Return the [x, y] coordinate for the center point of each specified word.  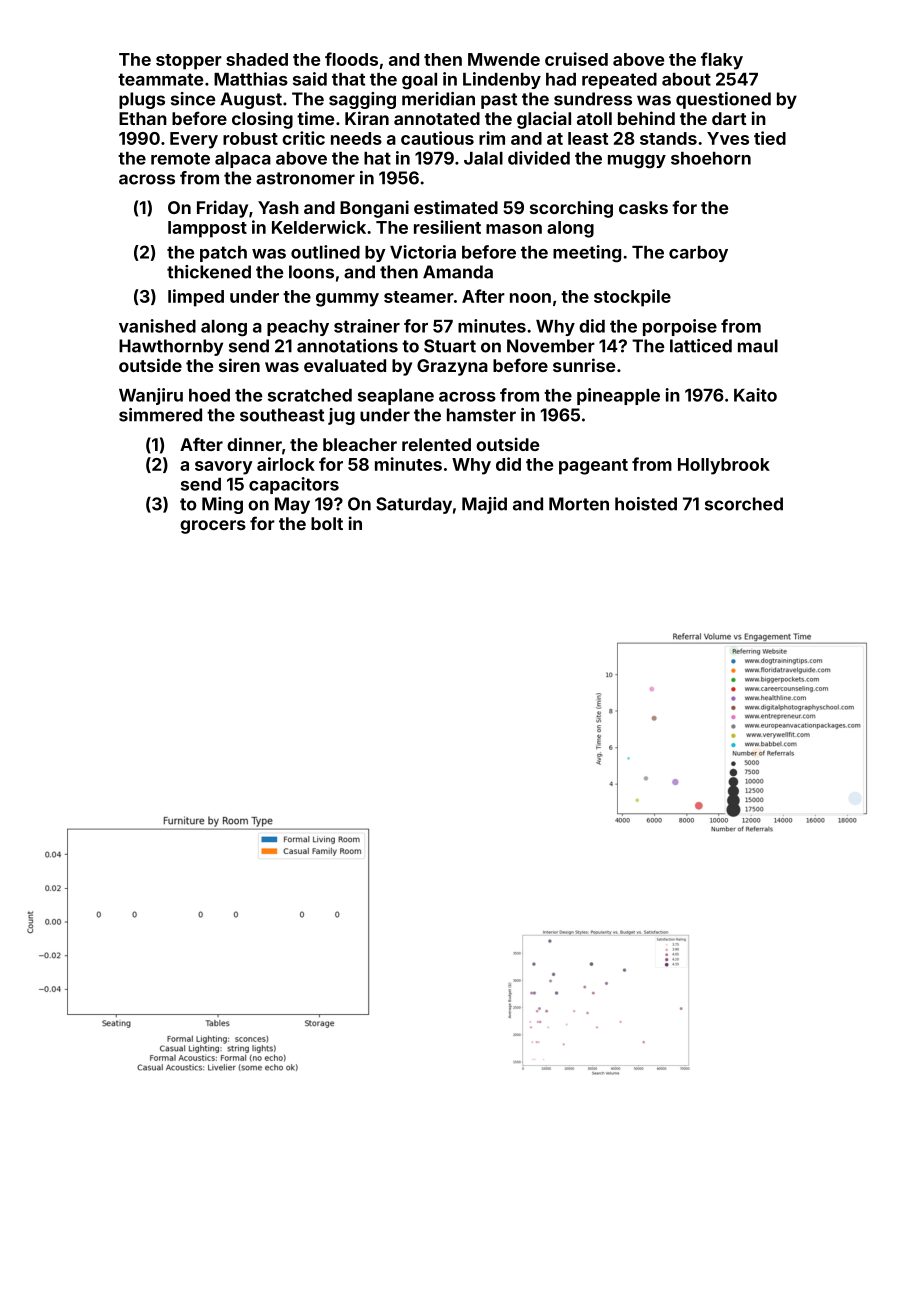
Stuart [450, 346]
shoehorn [711, 158]
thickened [209, 272]
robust [250, 138]
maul [758, 346]
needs [356, 138]
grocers [213, 527]
